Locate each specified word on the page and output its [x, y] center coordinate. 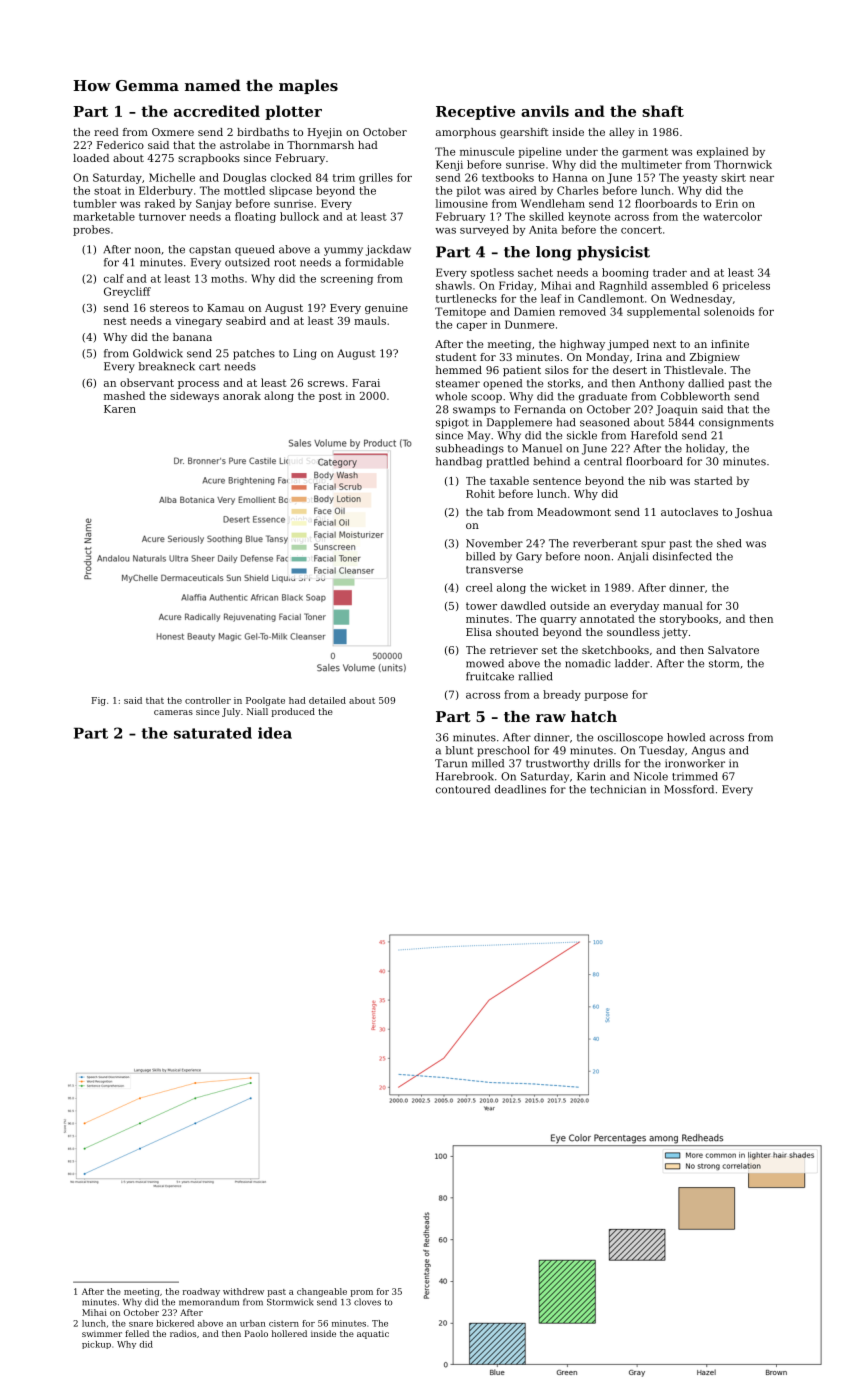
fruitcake [490, 676]
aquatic [373, 1335]
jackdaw [388, 250]
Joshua [753, 513]
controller [208, 700]
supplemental [663, 312]
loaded [91, 158]
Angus [708, 751]
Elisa [479, 632]
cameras [173, 712]
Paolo [256, 1333]
